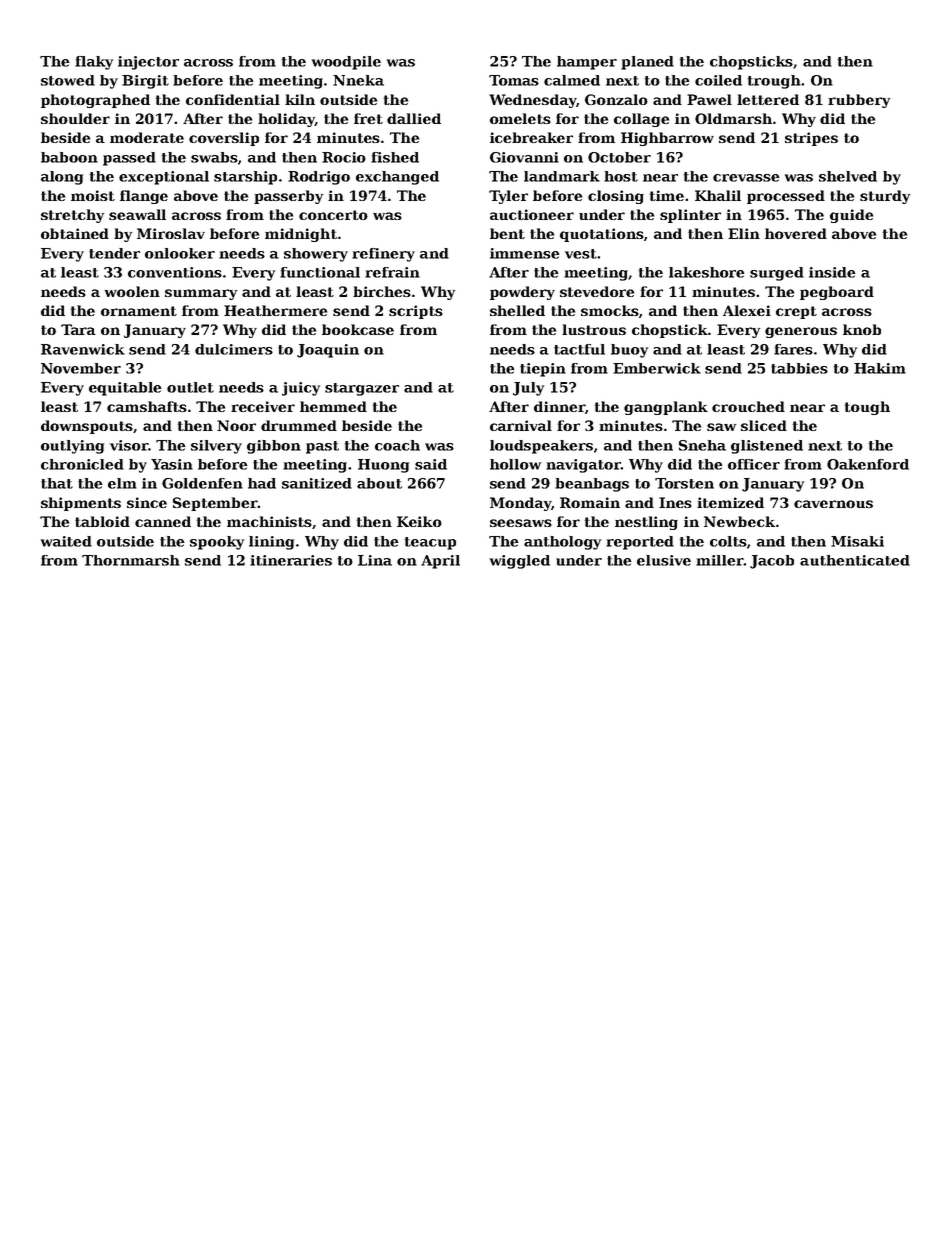 Image resolution: width=952 pixels, height=1233 pixels. What do you see at coordinates (747, 310) in the screenshot?
I see `Alexei` at bounding box center [747, 310].
